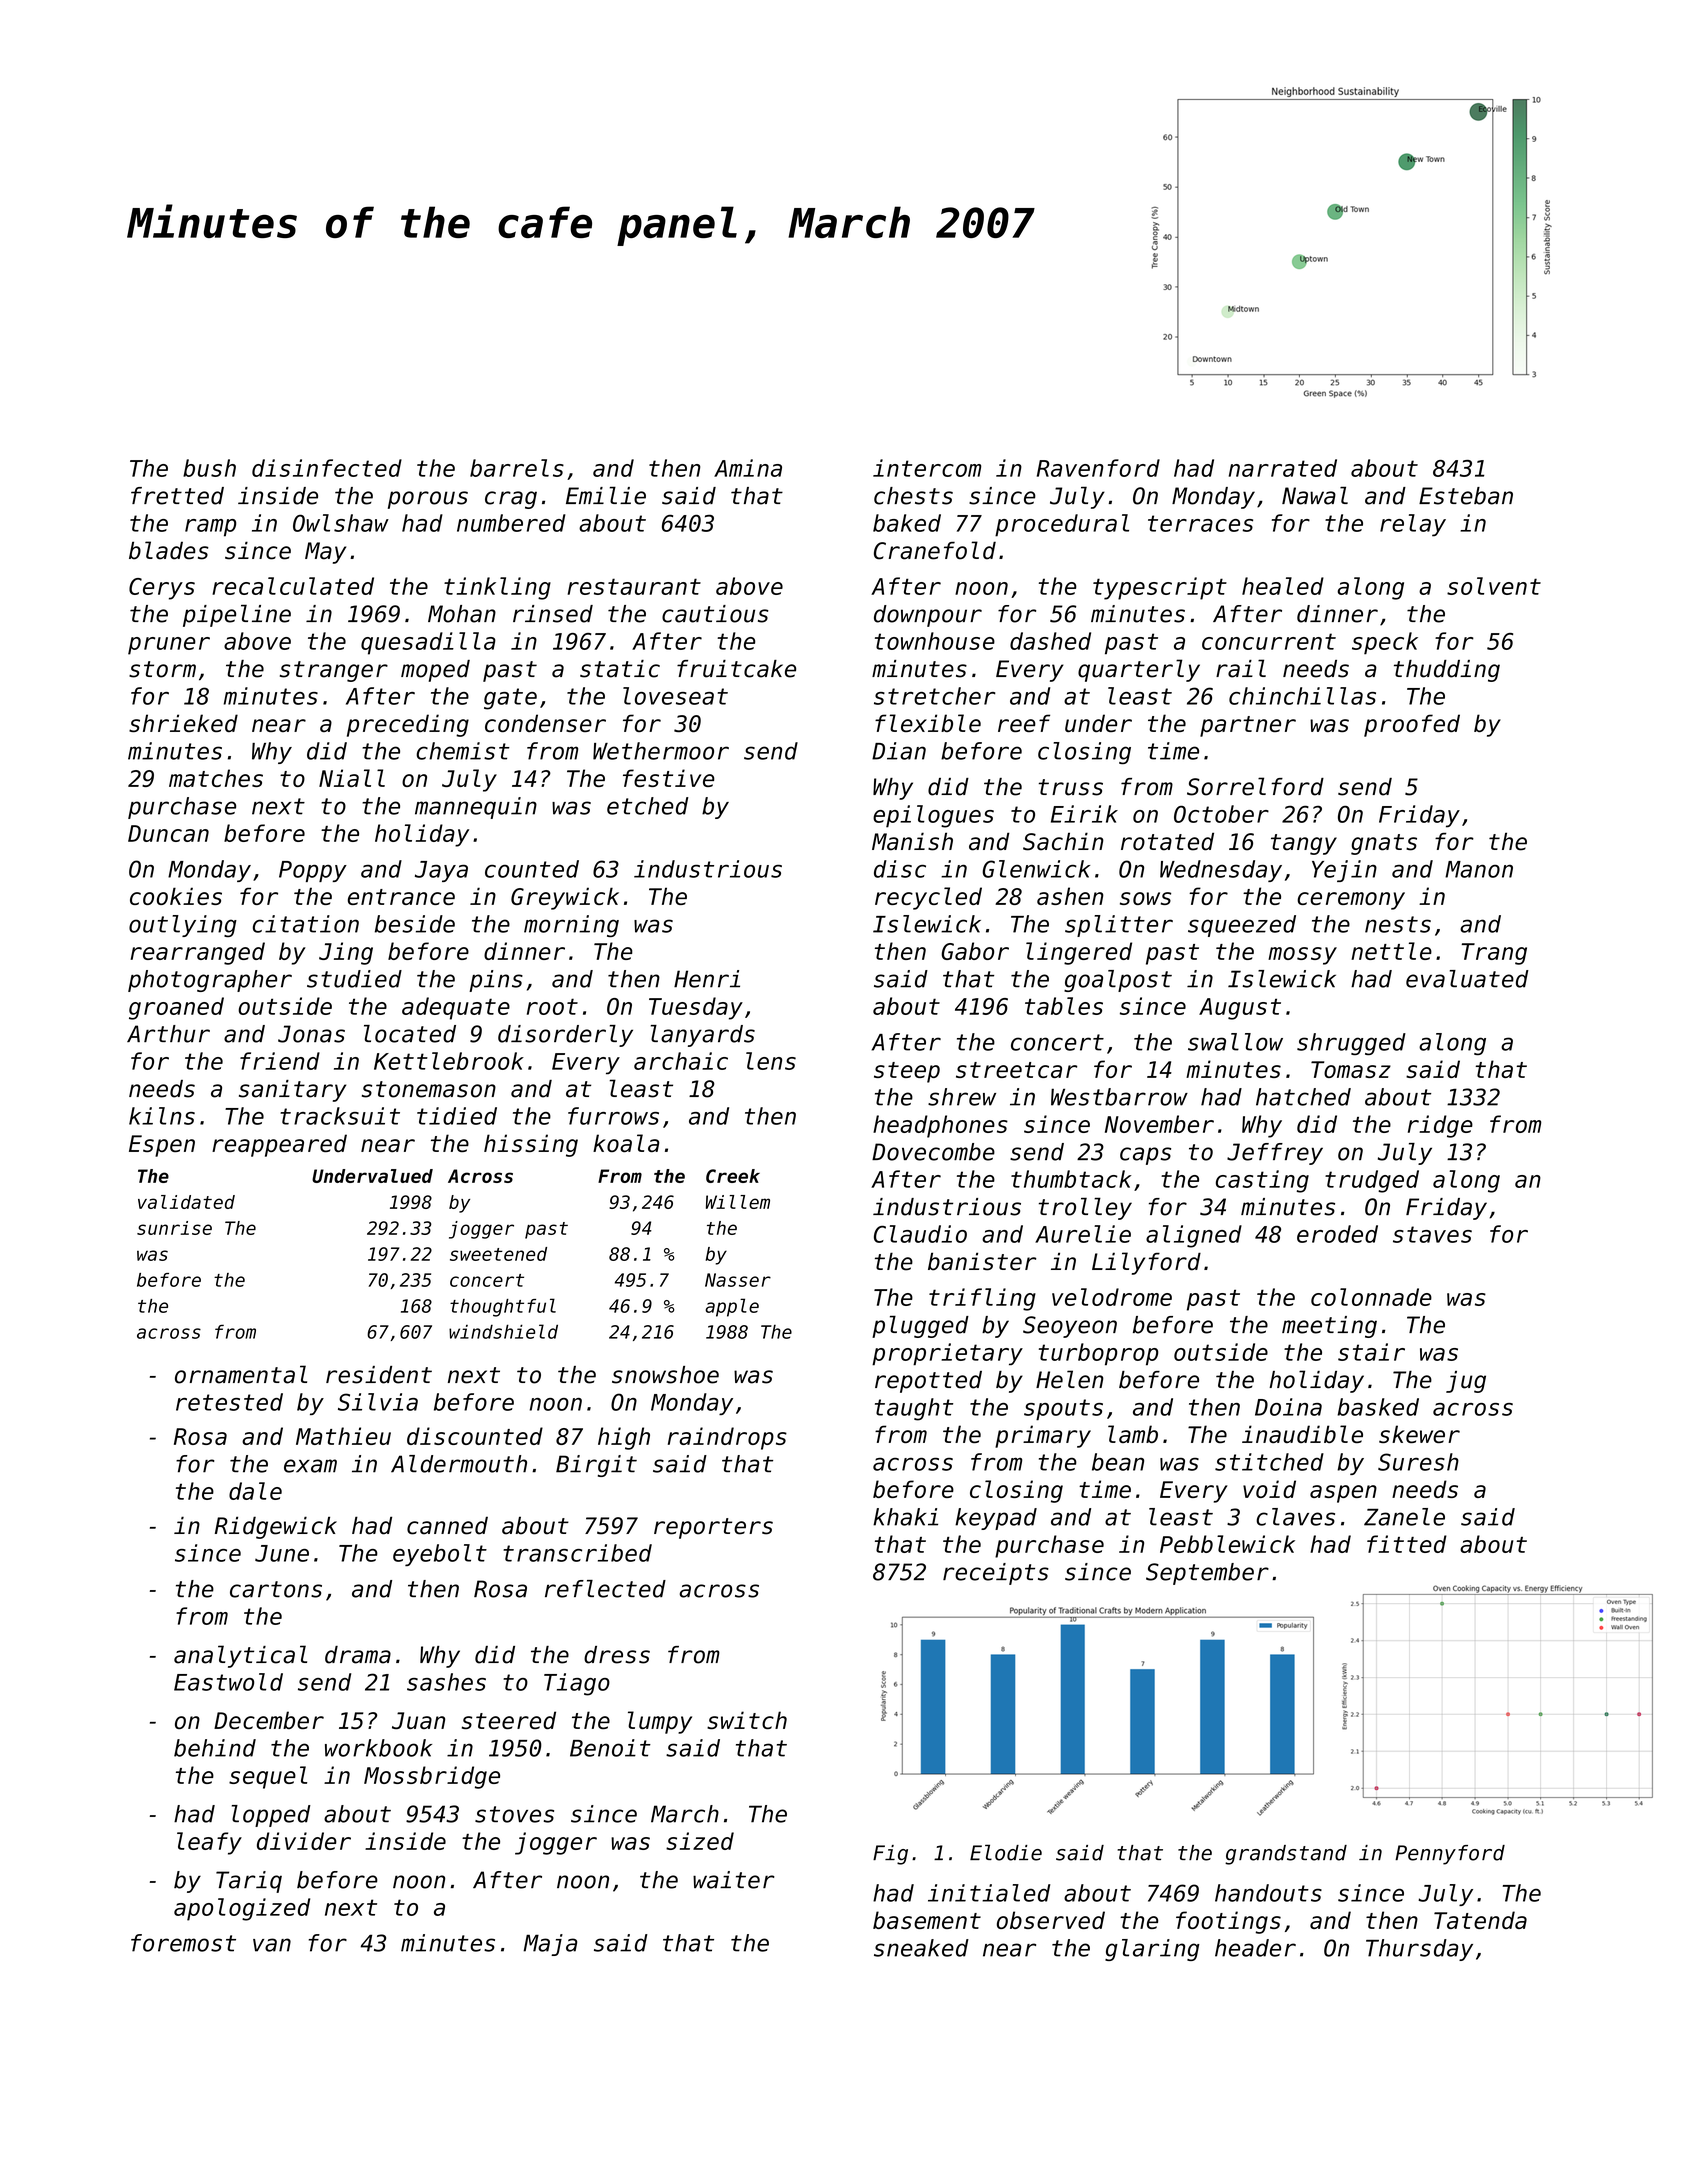  I want to click on pipeline, so click(237, 615).
